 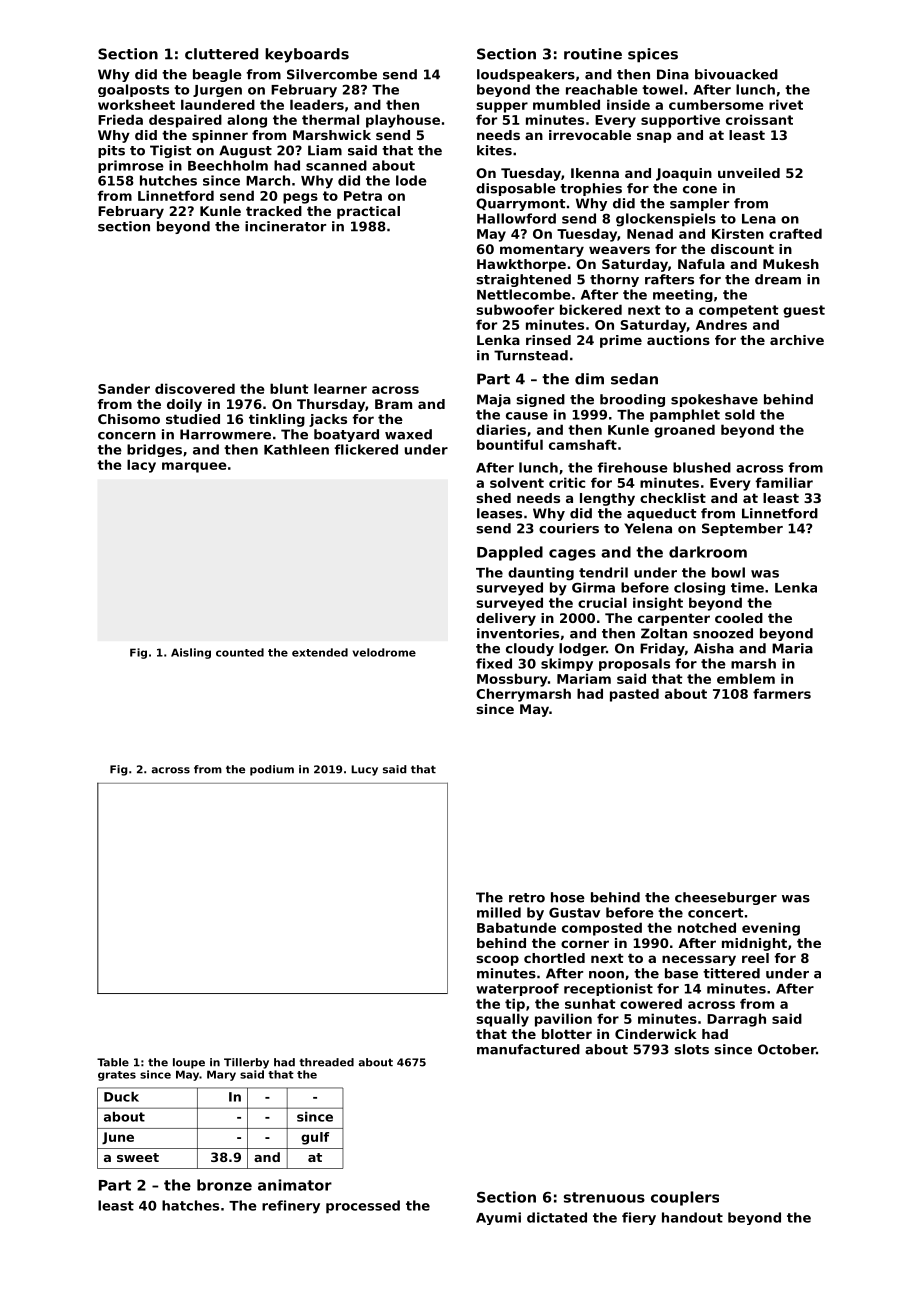 I want to click on darkroom, so click(x=708, y=552).
